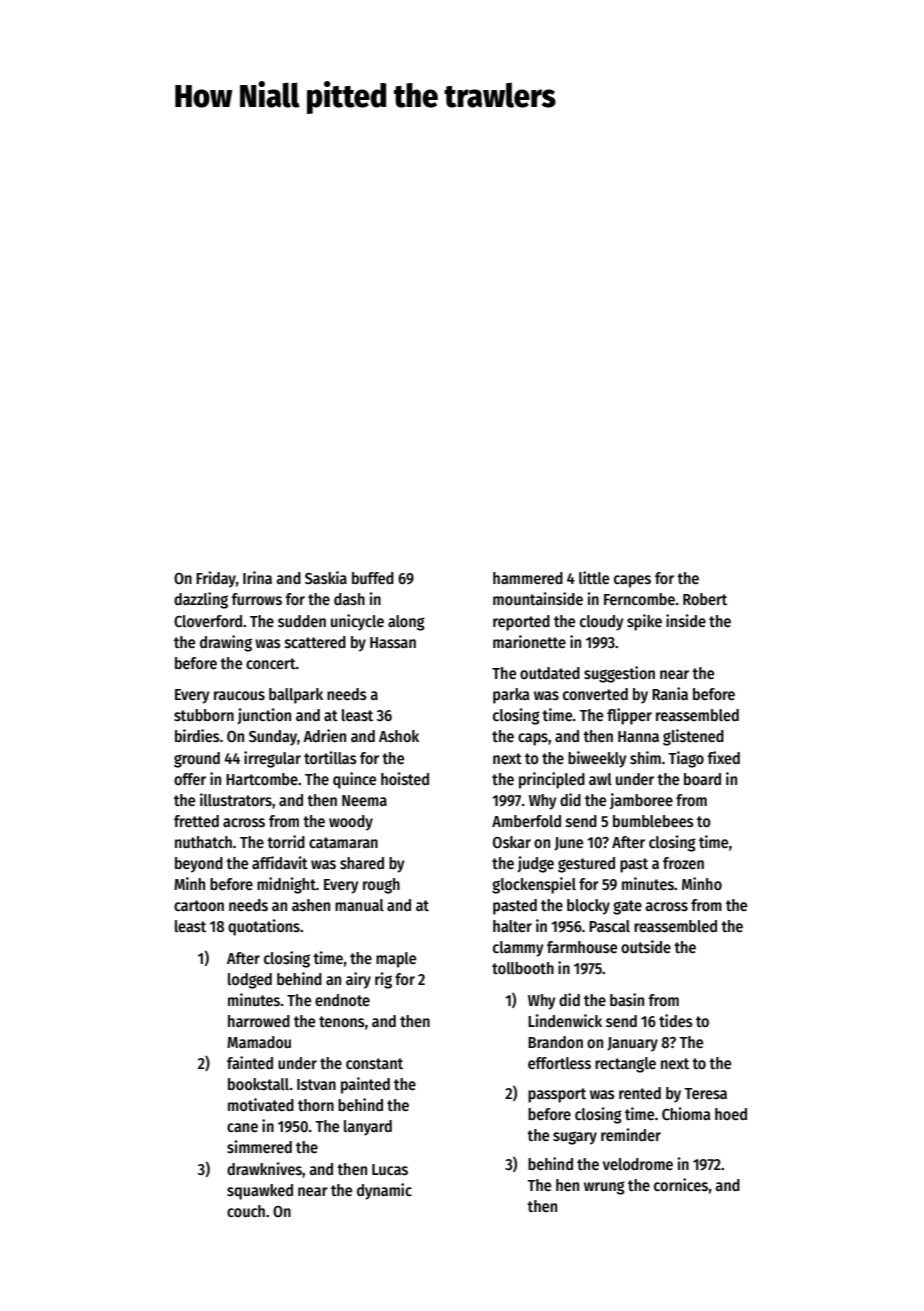 This screenshot has height=1311, width=924. What do you see at coordinates (511, 696) in the screenshot?
I see `parka` at bounding box center [511, 696].
